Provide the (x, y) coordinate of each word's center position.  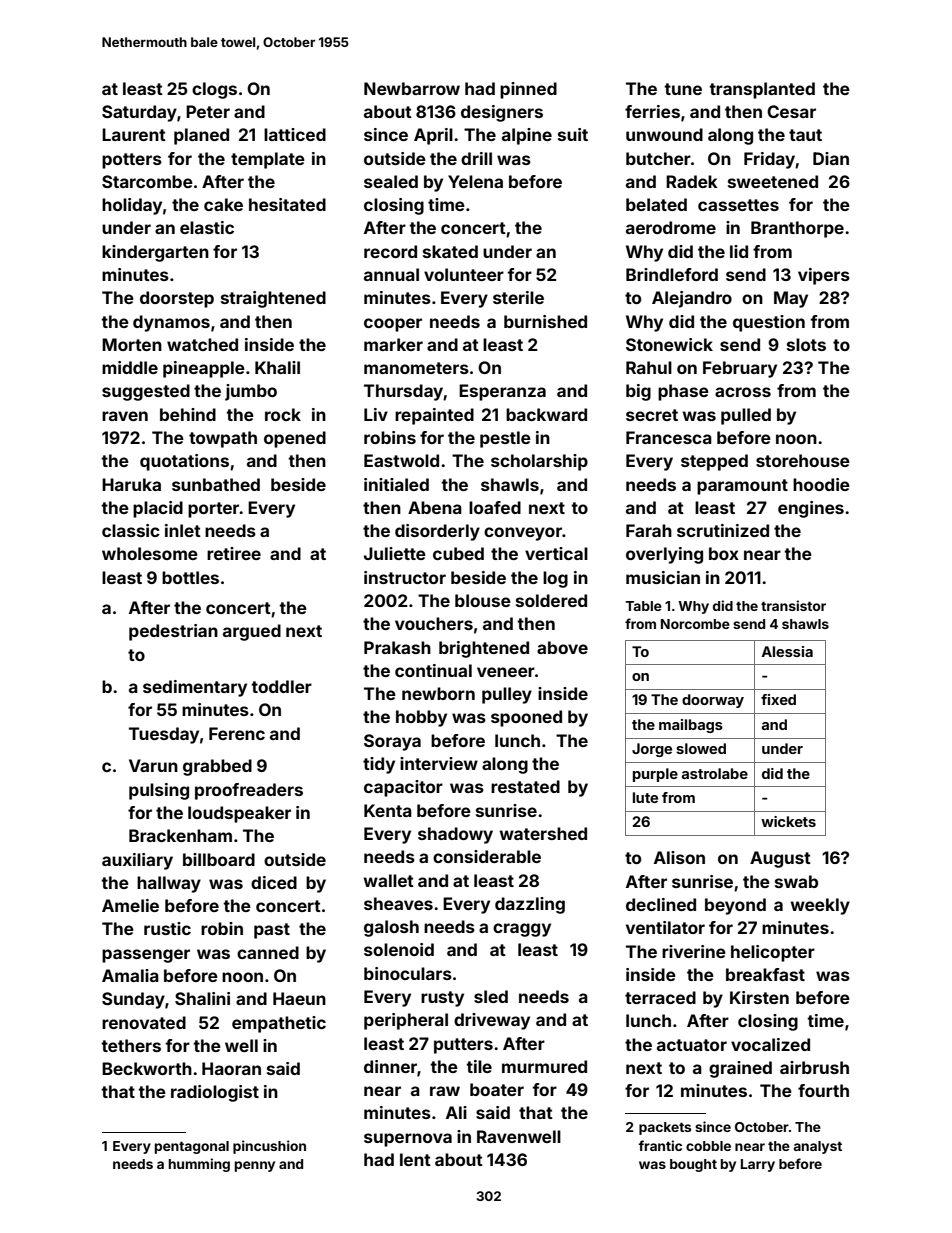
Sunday (133, 1000)
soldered (551, 600)
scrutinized (723, 530)
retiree (234, 553)
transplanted (762, 90)
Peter (208, 111)
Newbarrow (412, 88)
